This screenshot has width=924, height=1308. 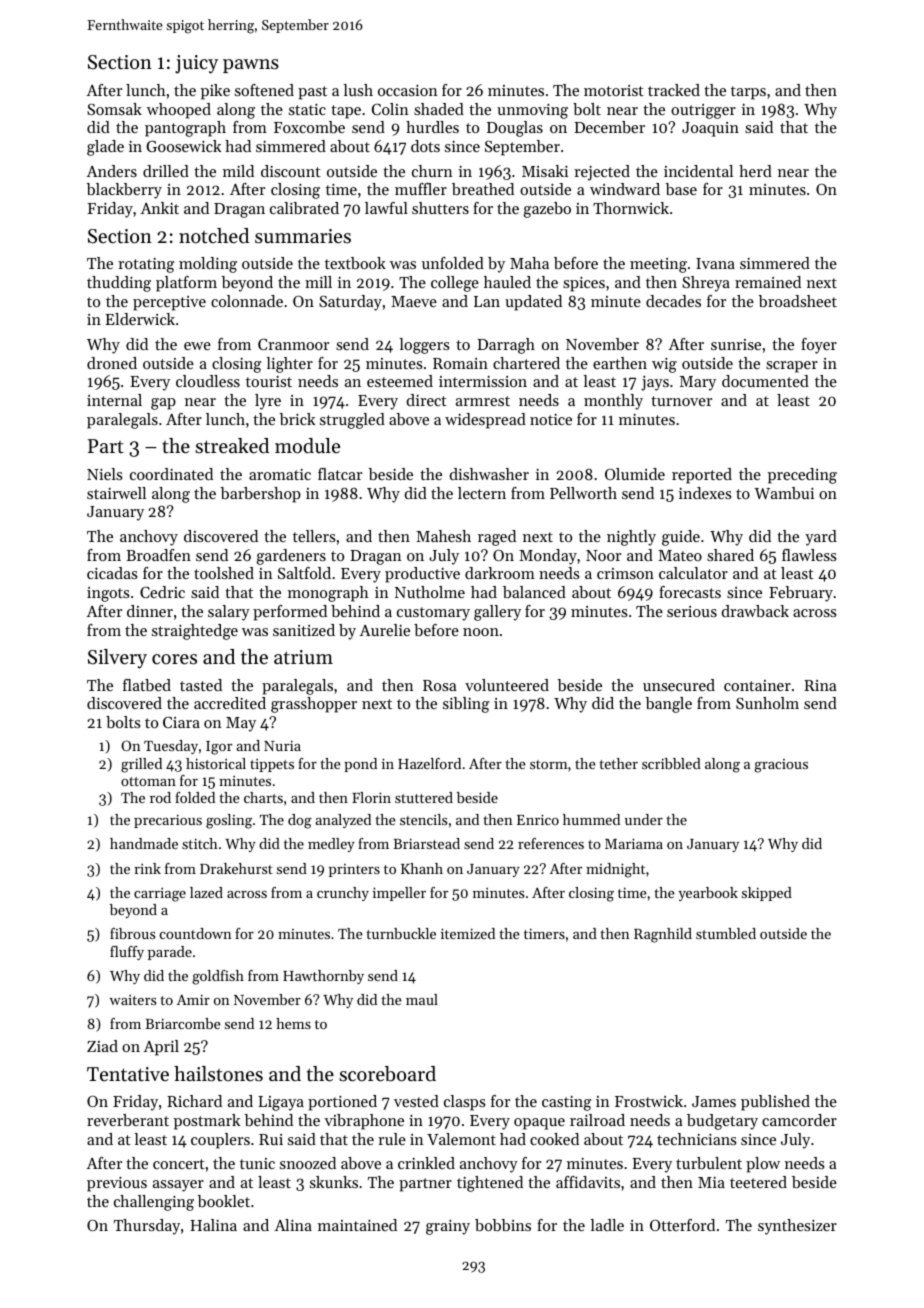 What do you see at coordinates (124, 191) in the screenshot?
I see `blackberry` at bounding box center [124, 191].
